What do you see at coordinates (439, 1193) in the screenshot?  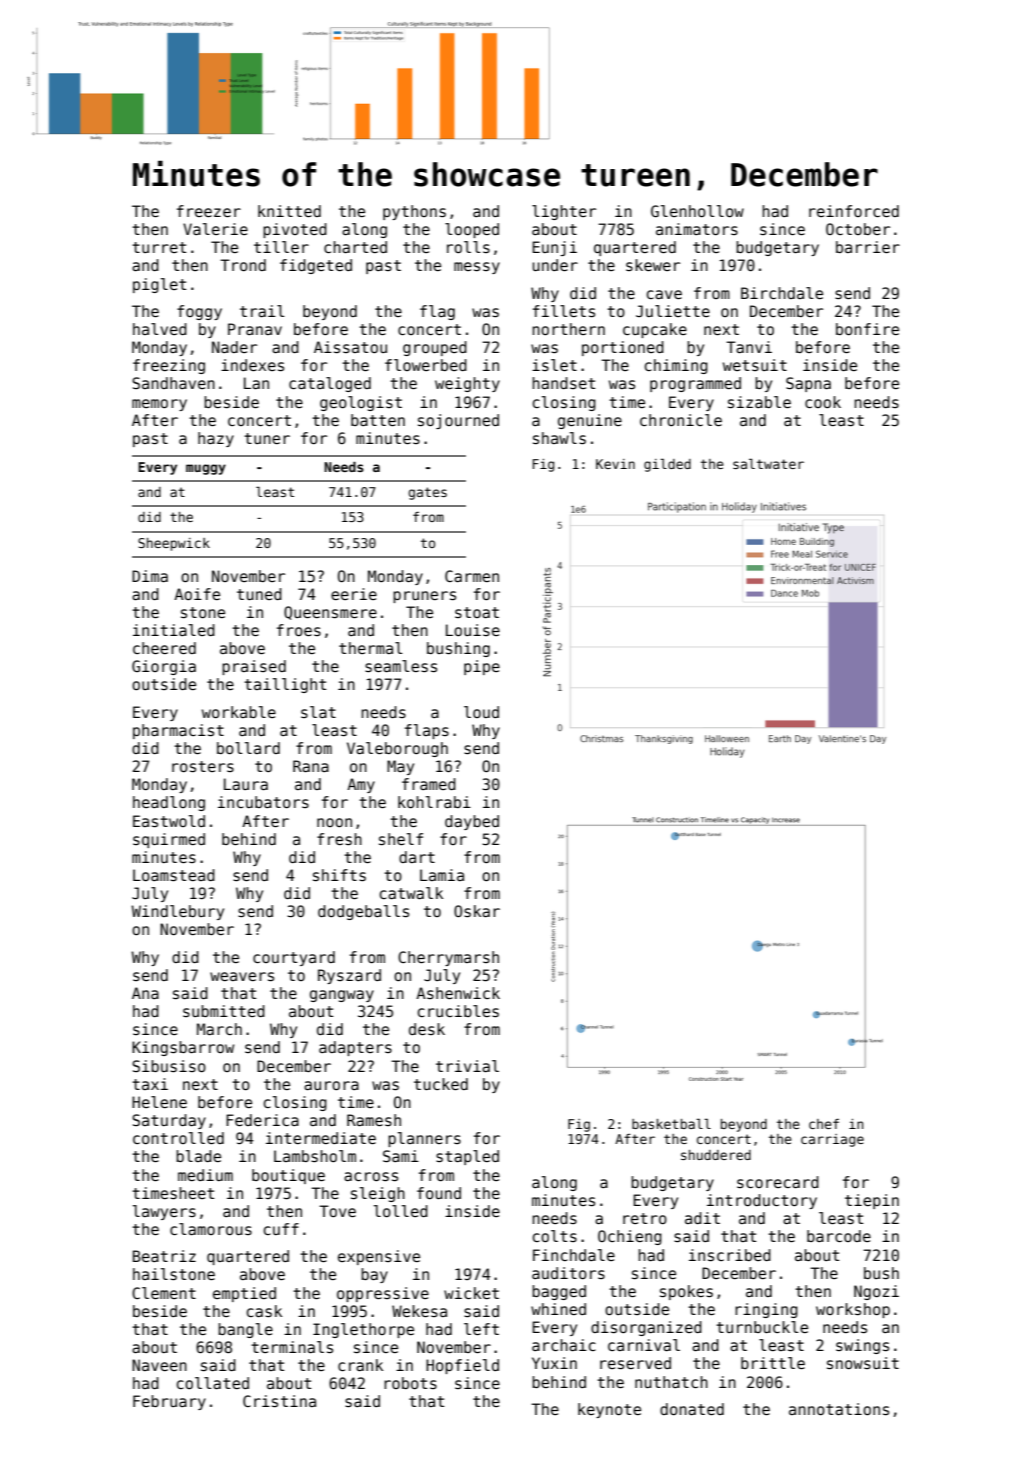 I see `found` at bounding box center [439, 1193].
